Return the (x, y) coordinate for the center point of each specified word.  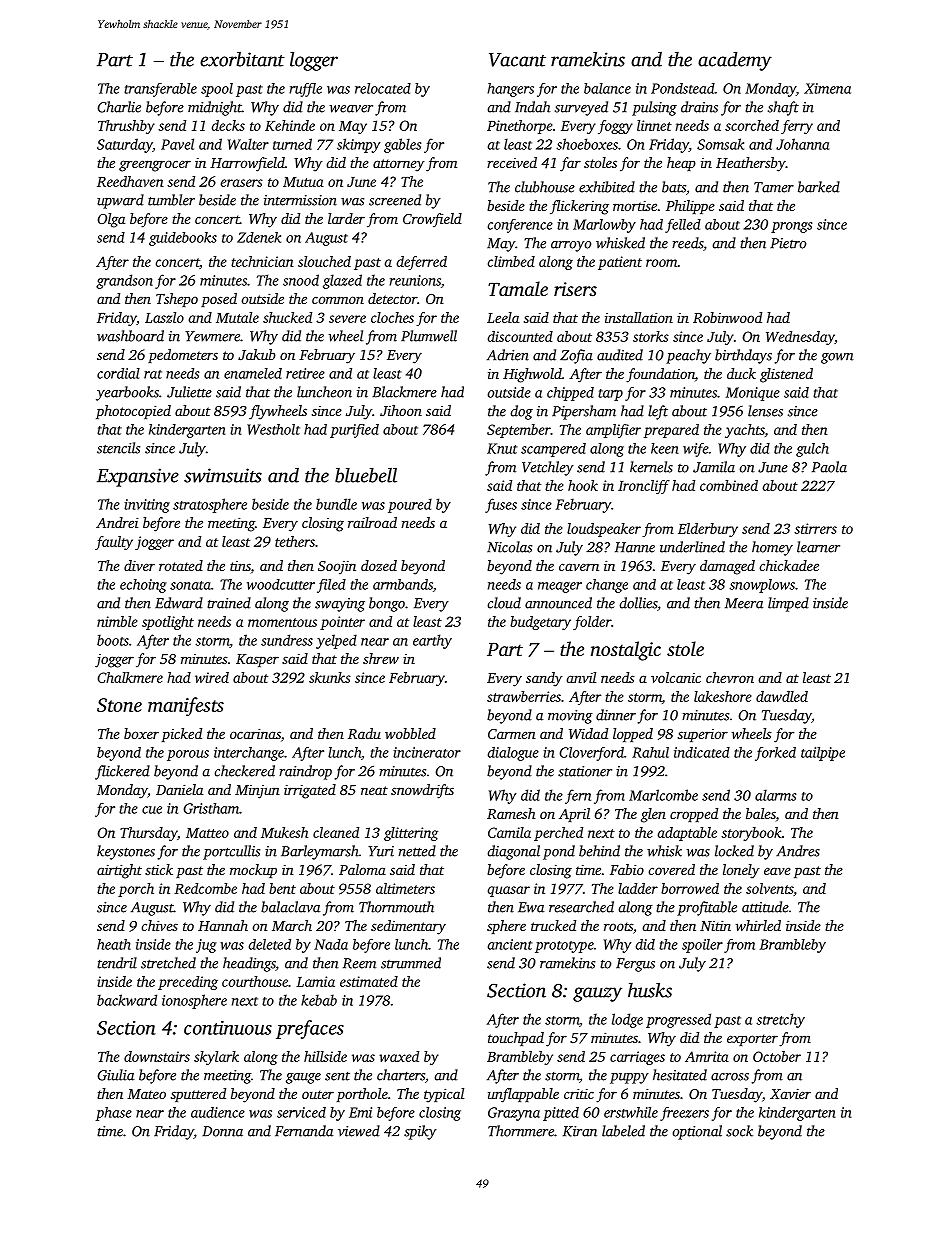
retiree (305, 373)
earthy (432, 641)
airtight (119, 871)
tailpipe (823, 754)
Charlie (119, 107)
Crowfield (432, 220)
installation (639, 317)
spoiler (702, 946)
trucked (553, 925)
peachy (688, 356)
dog (521, 412)
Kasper (257, 660)
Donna (222, 1131)
